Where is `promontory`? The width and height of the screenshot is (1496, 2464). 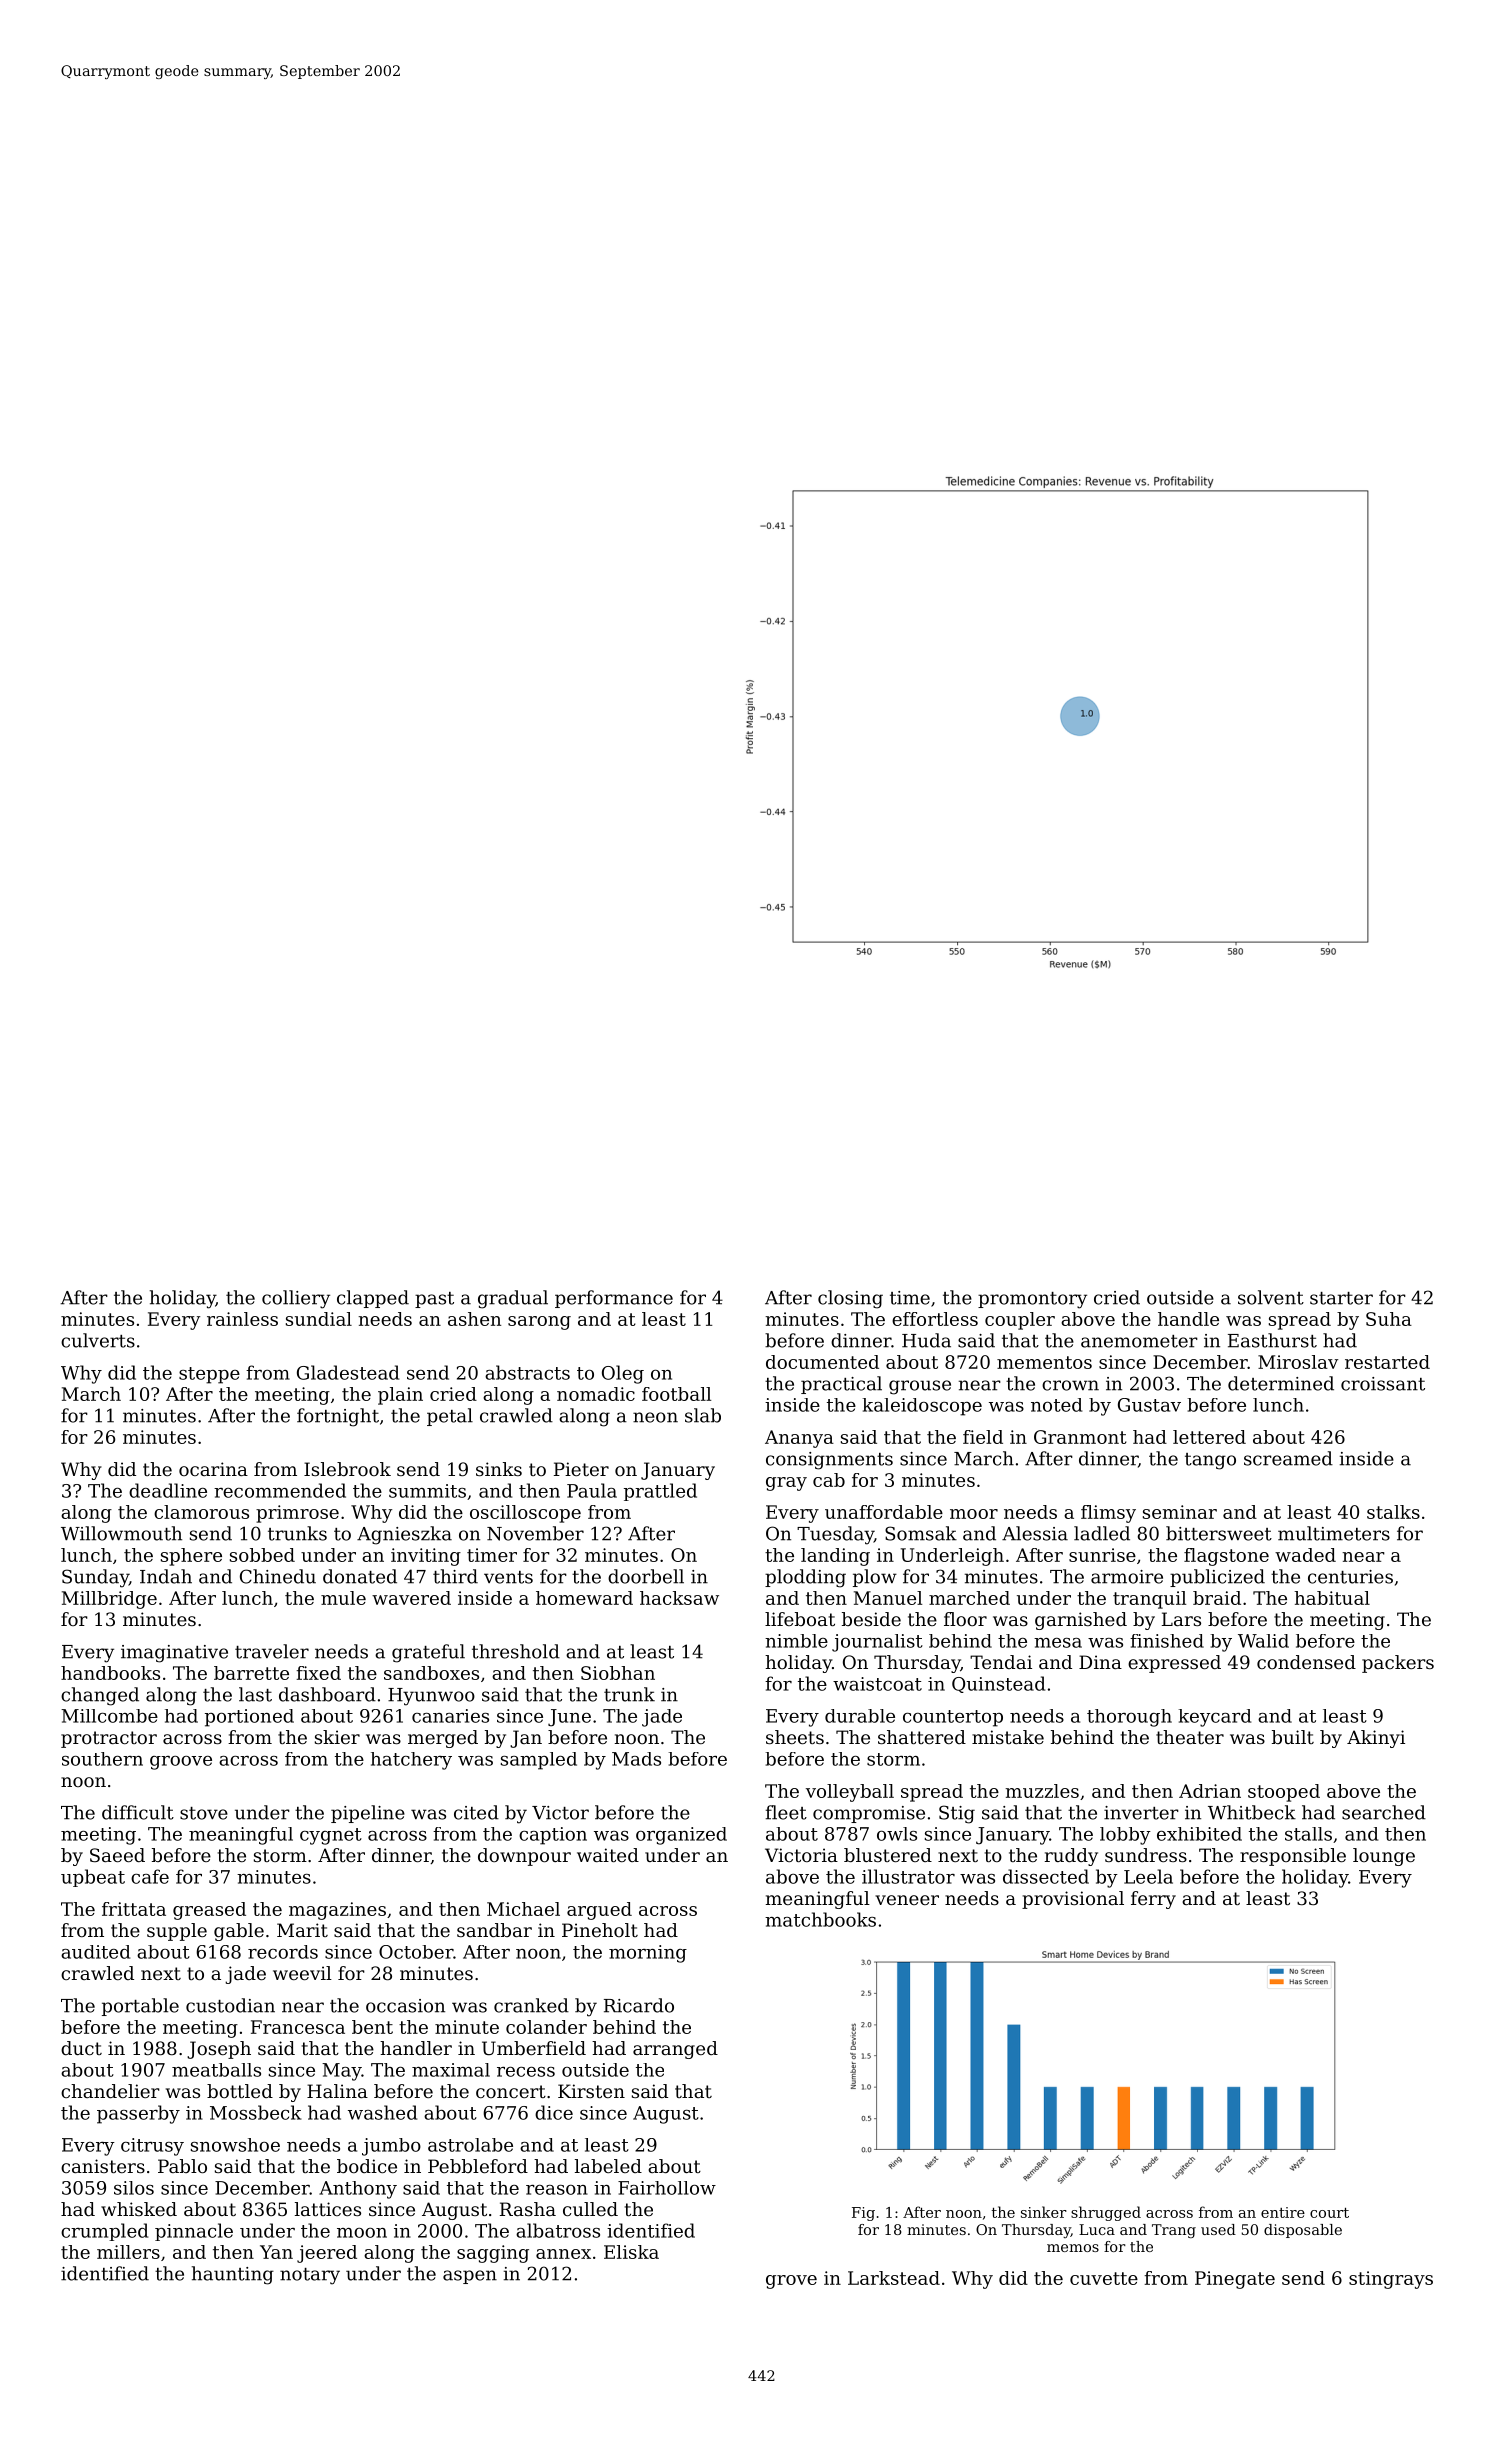 promontory is located at coordinates (1032, 1300).
